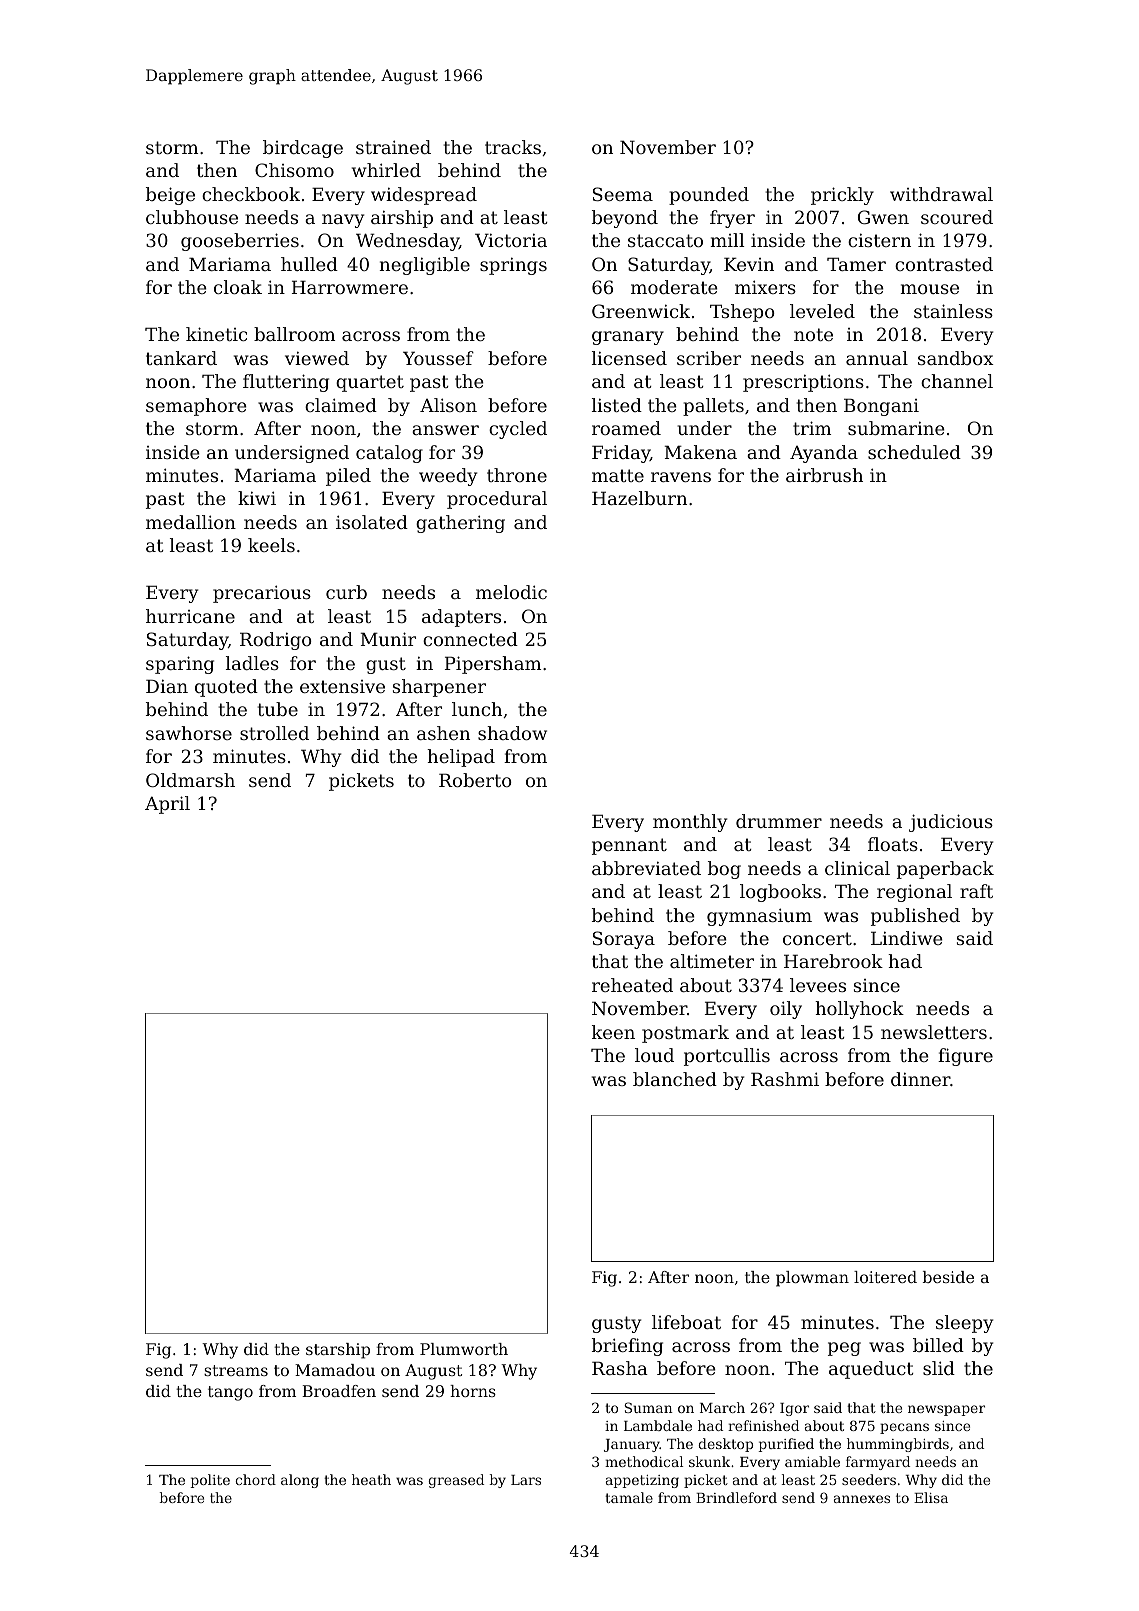 This screenshot has width=1139, height=1611. Describe the element at coordinates (613, 1032) in the screenshot. I see `keen` at that location.
